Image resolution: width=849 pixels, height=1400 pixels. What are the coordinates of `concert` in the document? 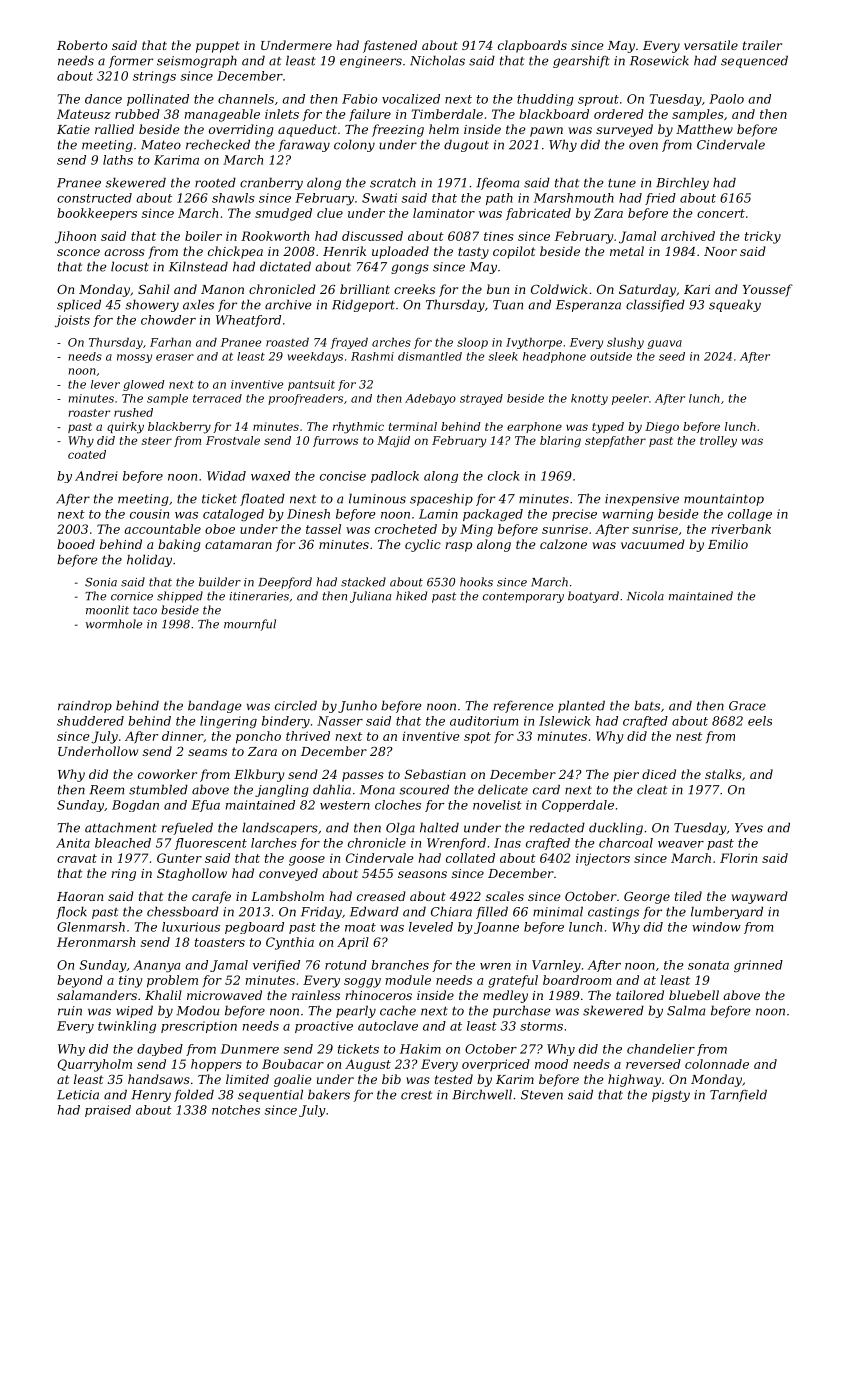 It's located at (721, 213).
